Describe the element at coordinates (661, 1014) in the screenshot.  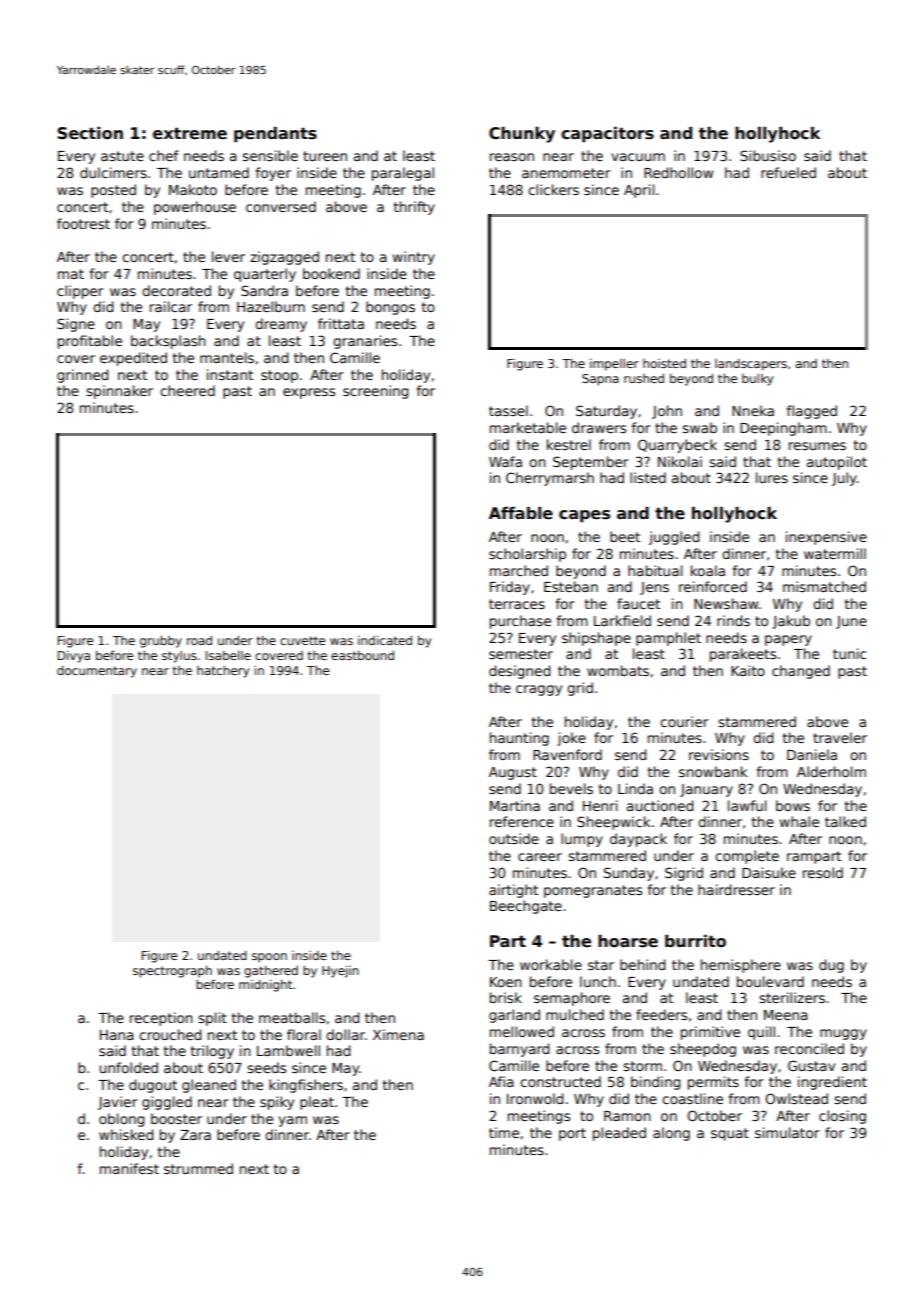
I see `feeders` at that location.
